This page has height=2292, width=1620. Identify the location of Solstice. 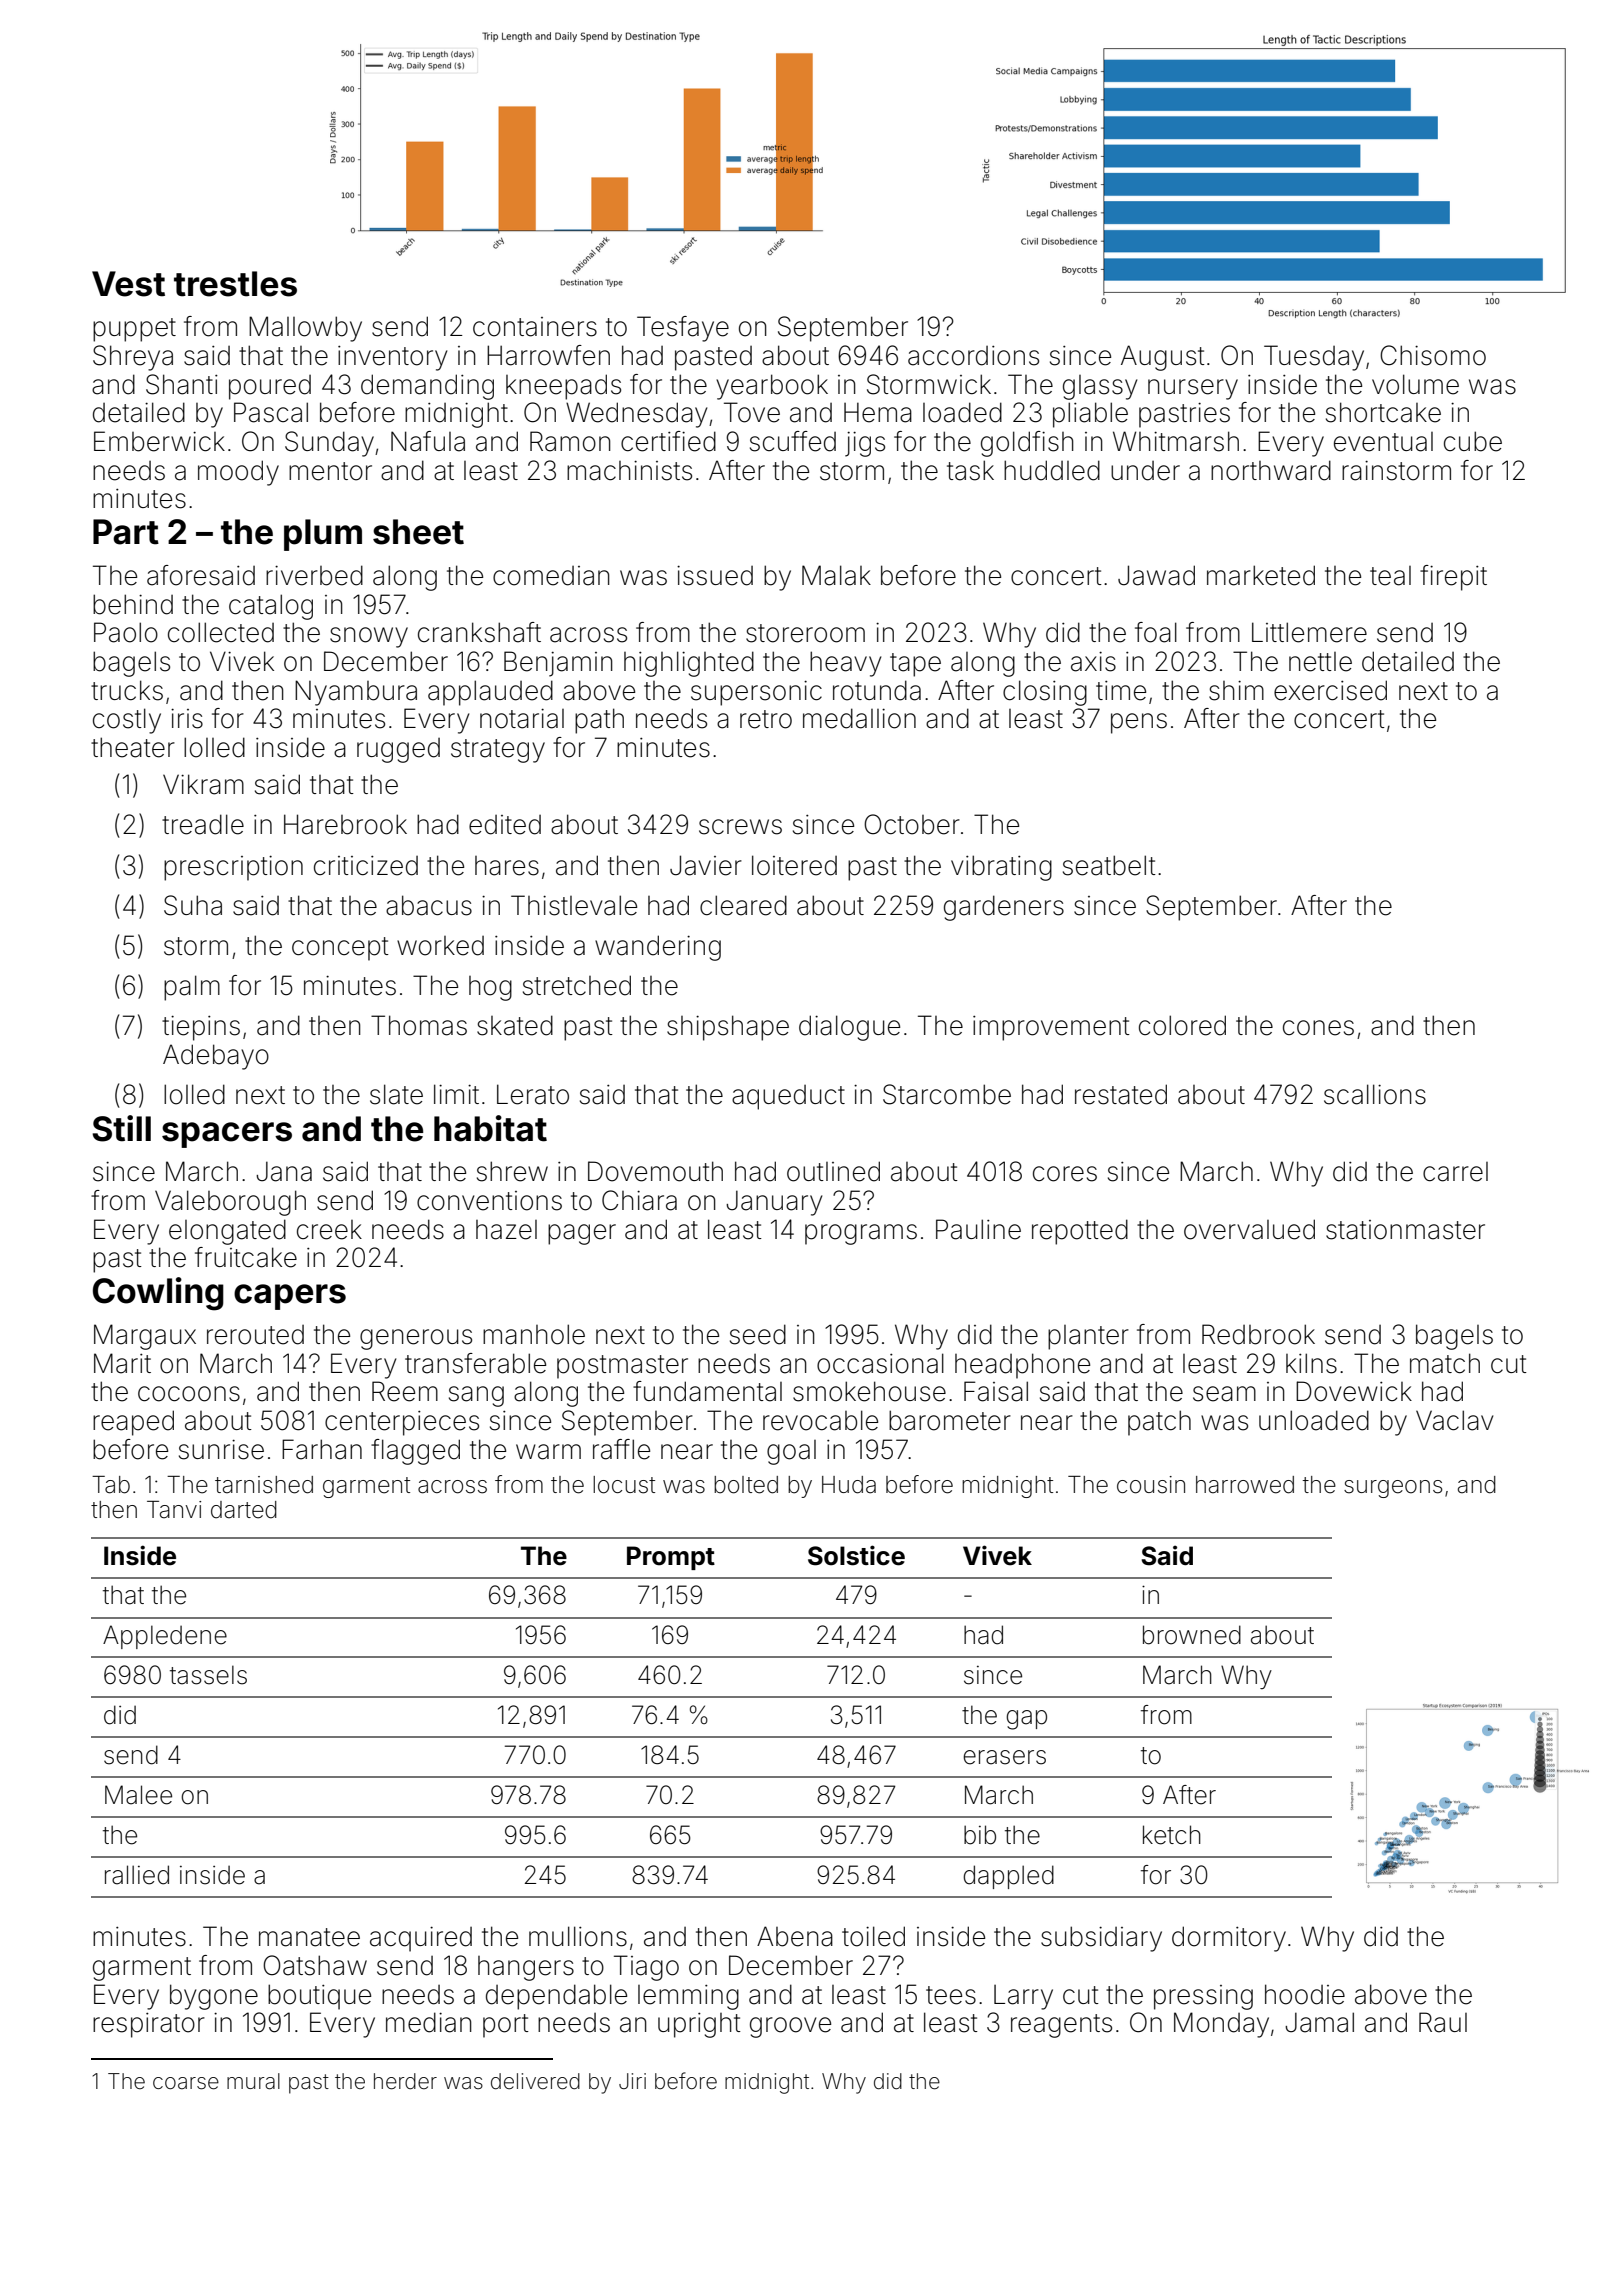
(856, 1555).
